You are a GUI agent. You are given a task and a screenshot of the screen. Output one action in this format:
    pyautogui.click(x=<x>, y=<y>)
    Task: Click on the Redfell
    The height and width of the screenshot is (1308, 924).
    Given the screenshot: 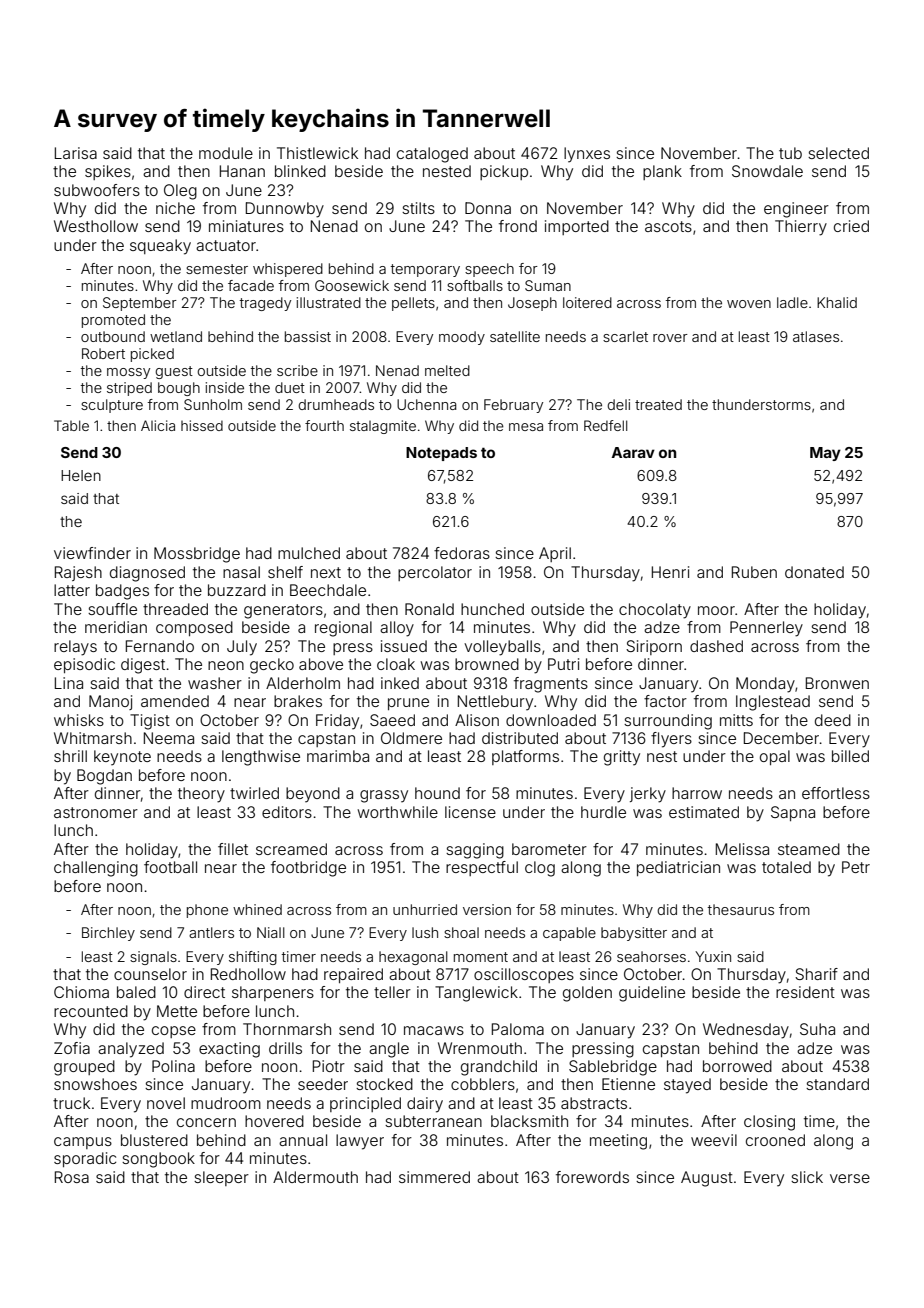 What is the action you would take?
    pyautogui.click(x=605, y=425)
